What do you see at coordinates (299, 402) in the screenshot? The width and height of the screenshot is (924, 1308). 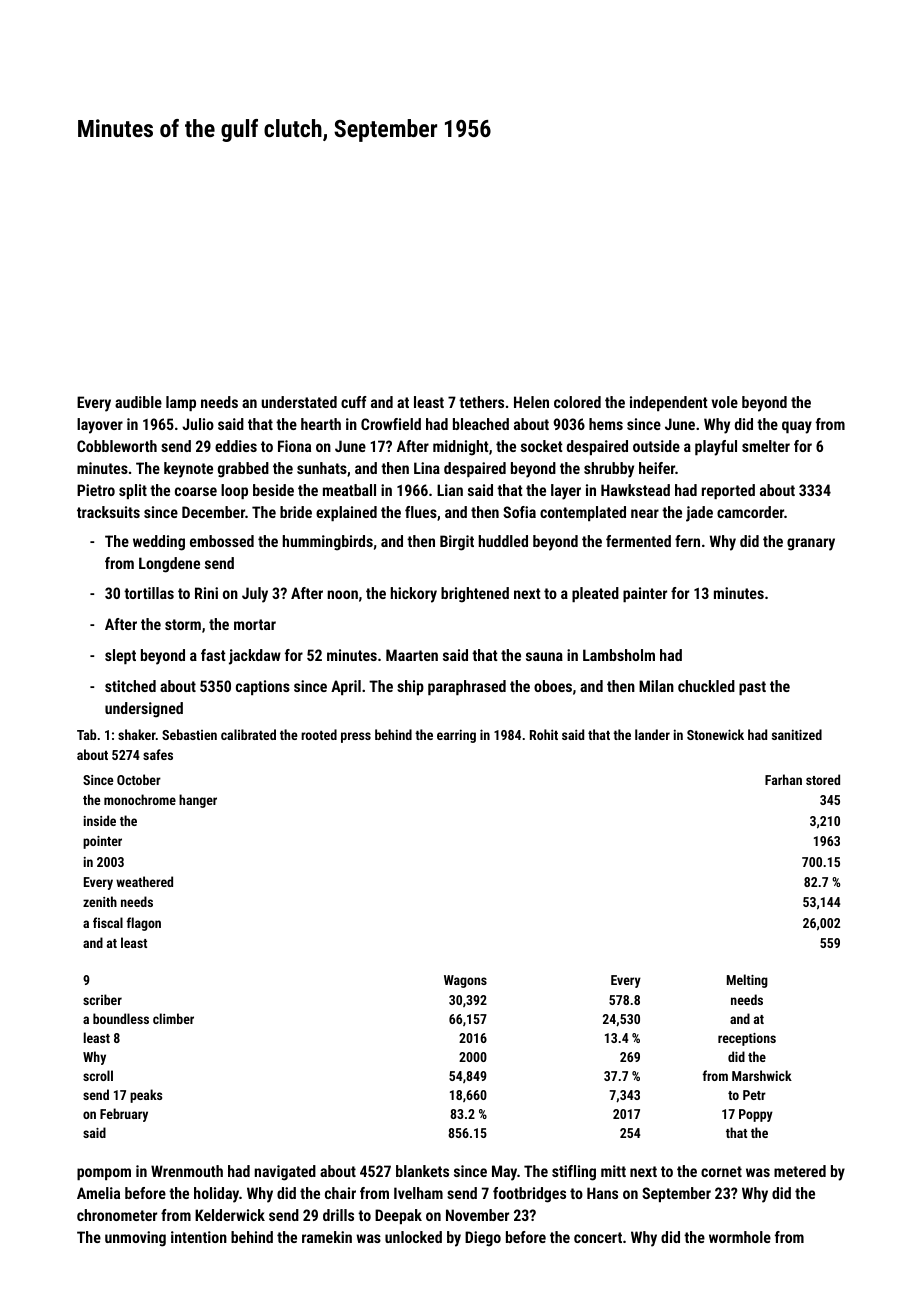 I see `understated` at bounding box center [299, 402].
